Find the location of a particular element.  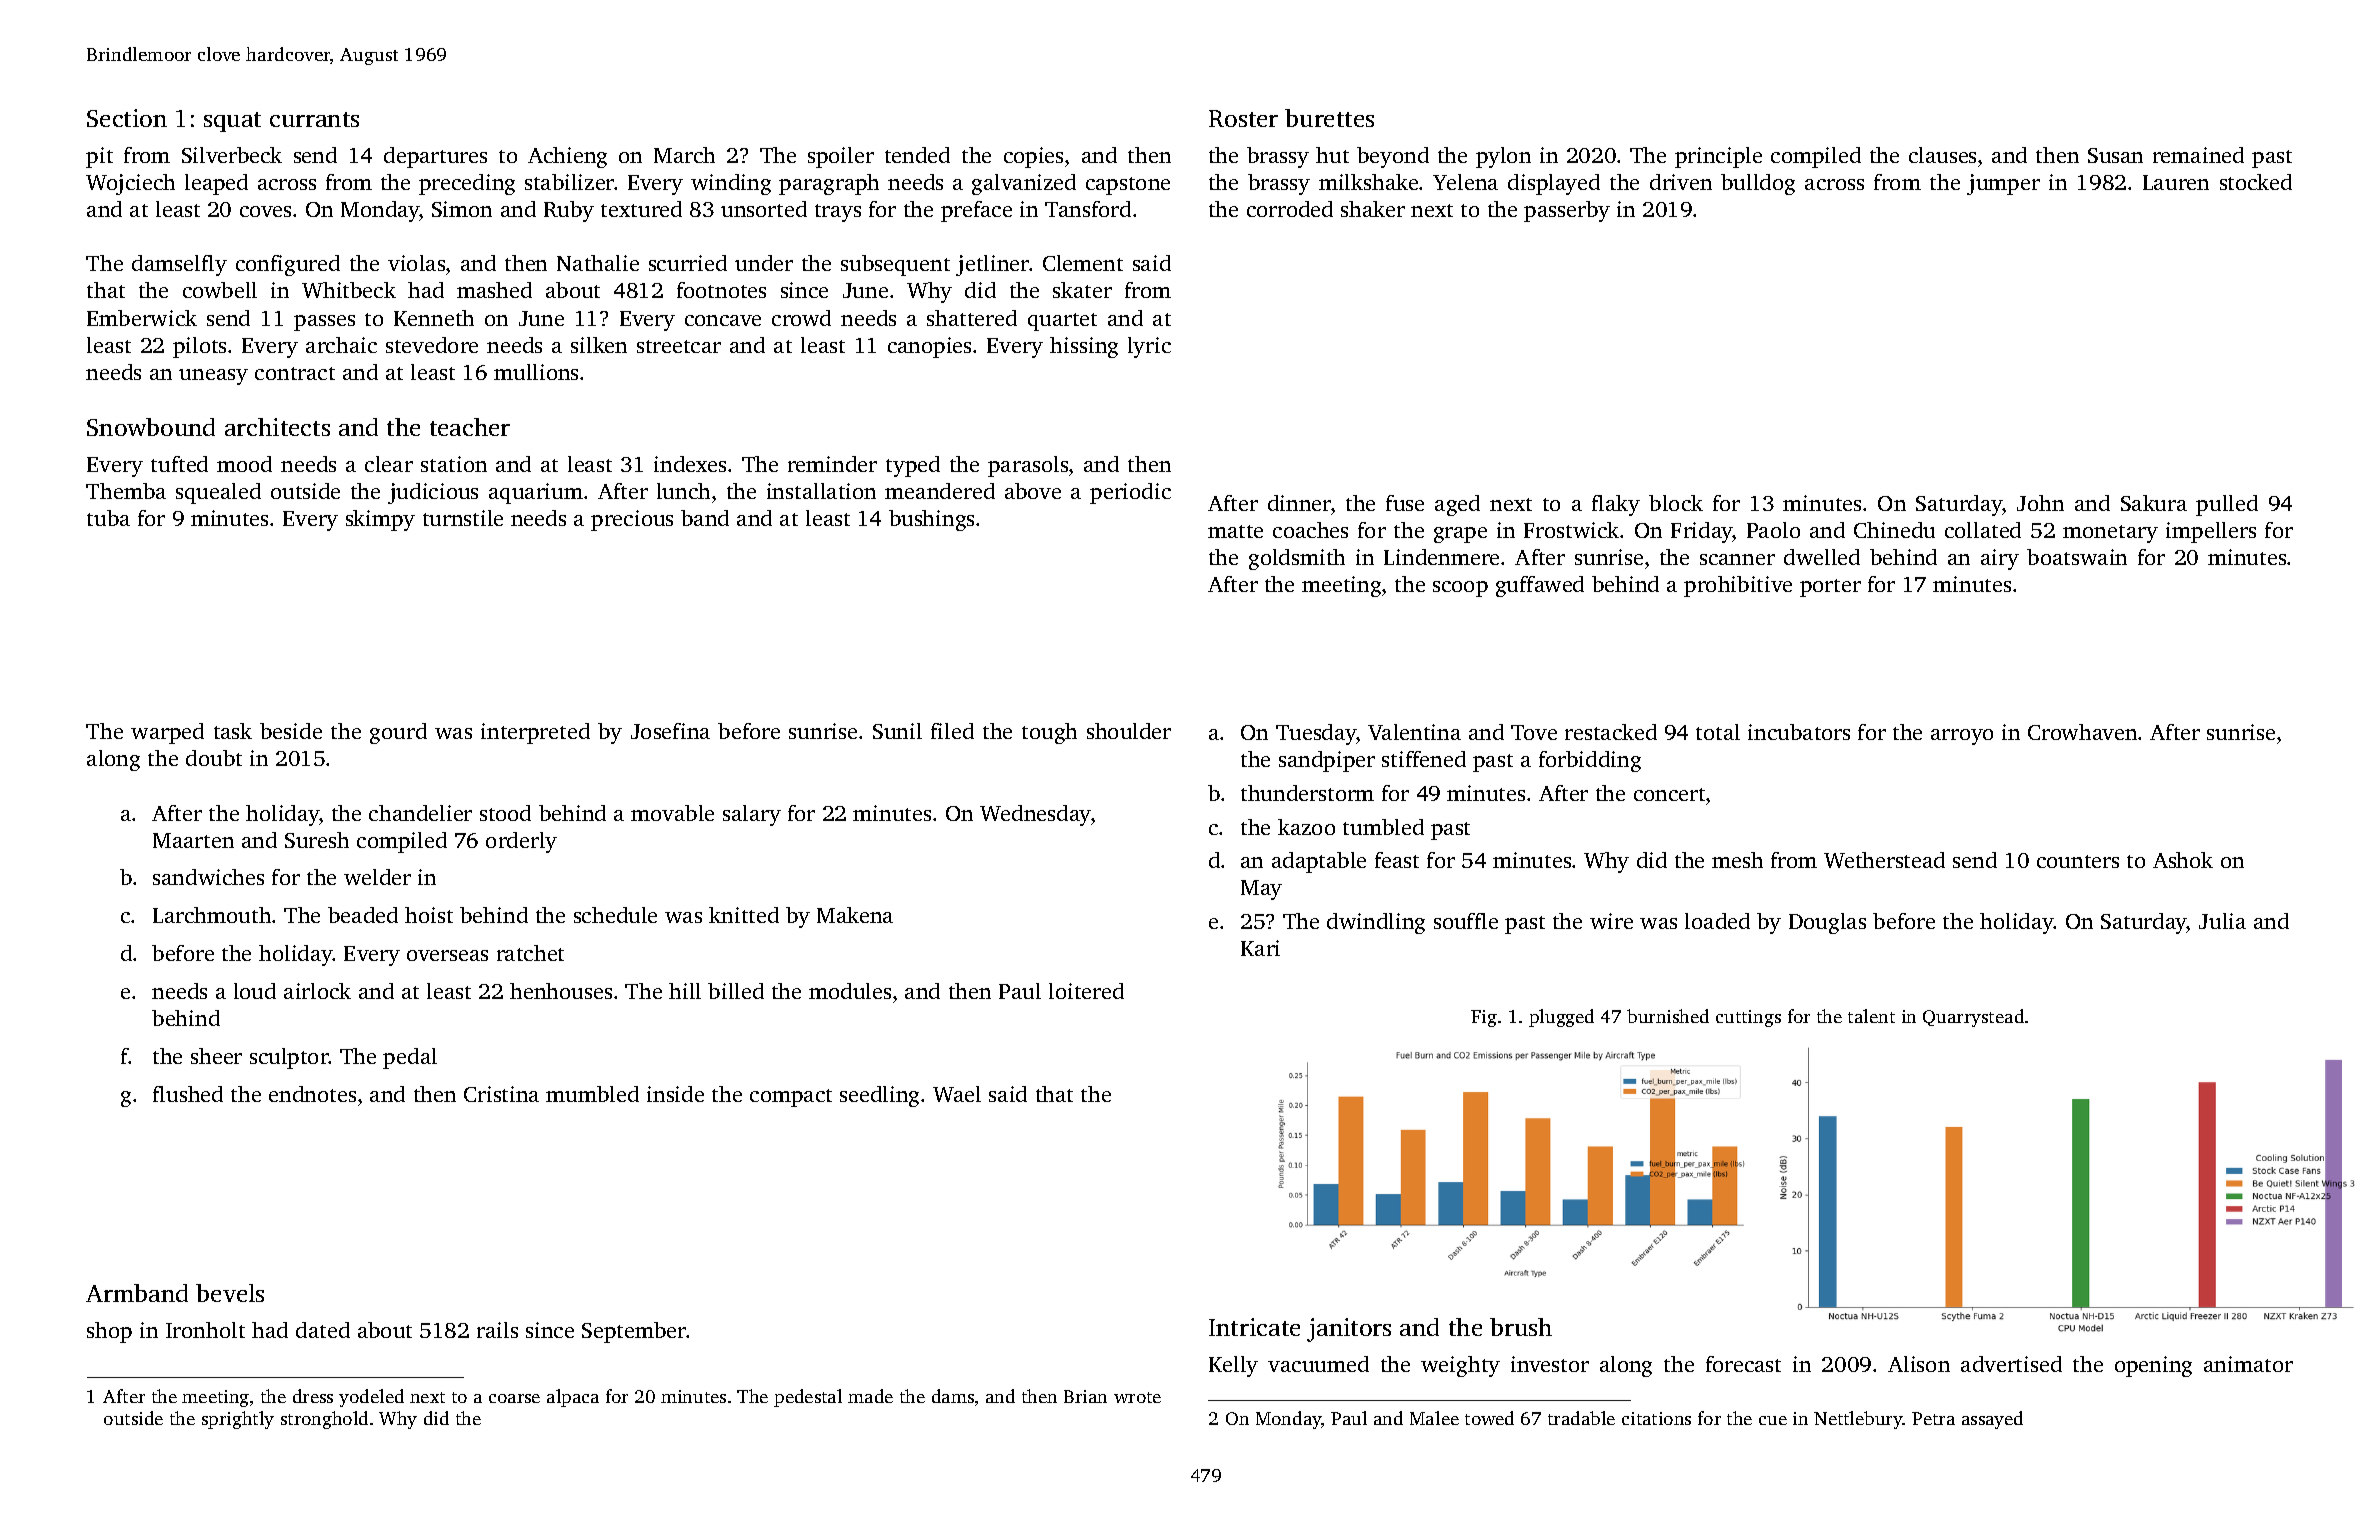

bevels is located at coordinates (230, 1293).
